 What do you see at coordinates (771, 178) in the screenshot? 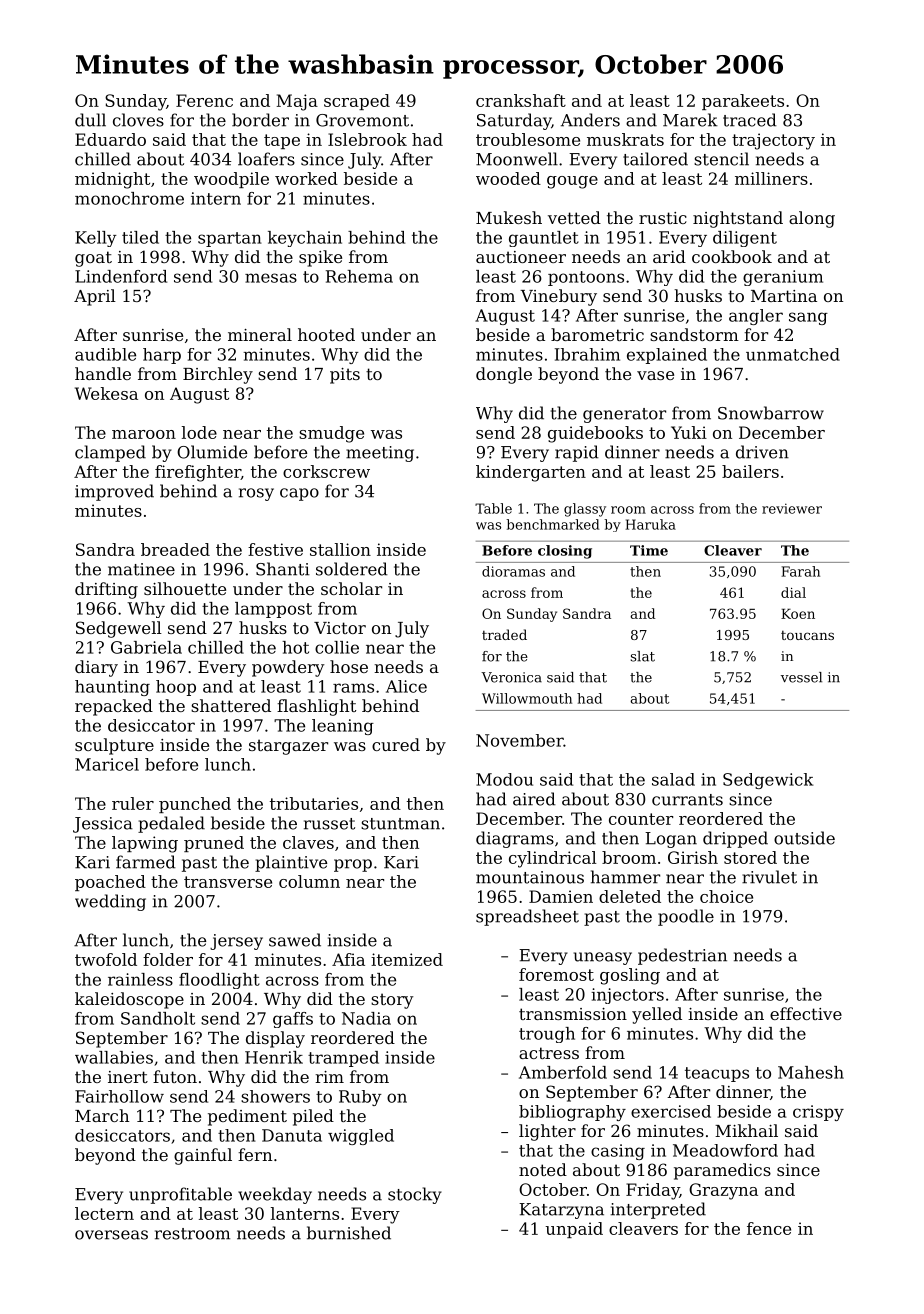
I see `milliners` at bounding box center [771, 178].
